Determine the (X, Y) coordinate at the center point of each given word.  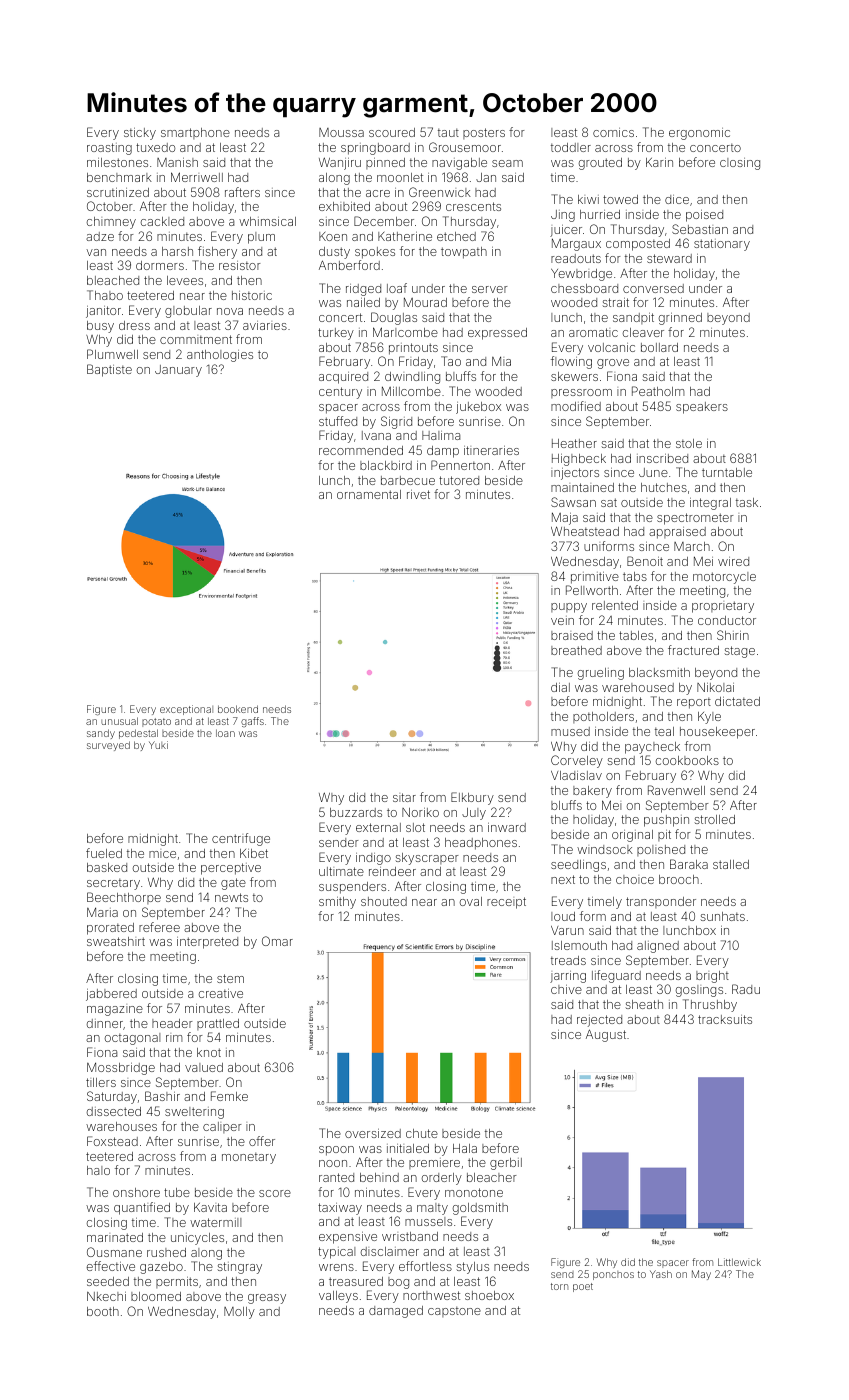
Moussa (341, 132)
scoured (392, 132)
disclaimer (390, 1251)
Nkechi (106, 1296)
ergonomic (699, 134)
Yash (661, 1274)
